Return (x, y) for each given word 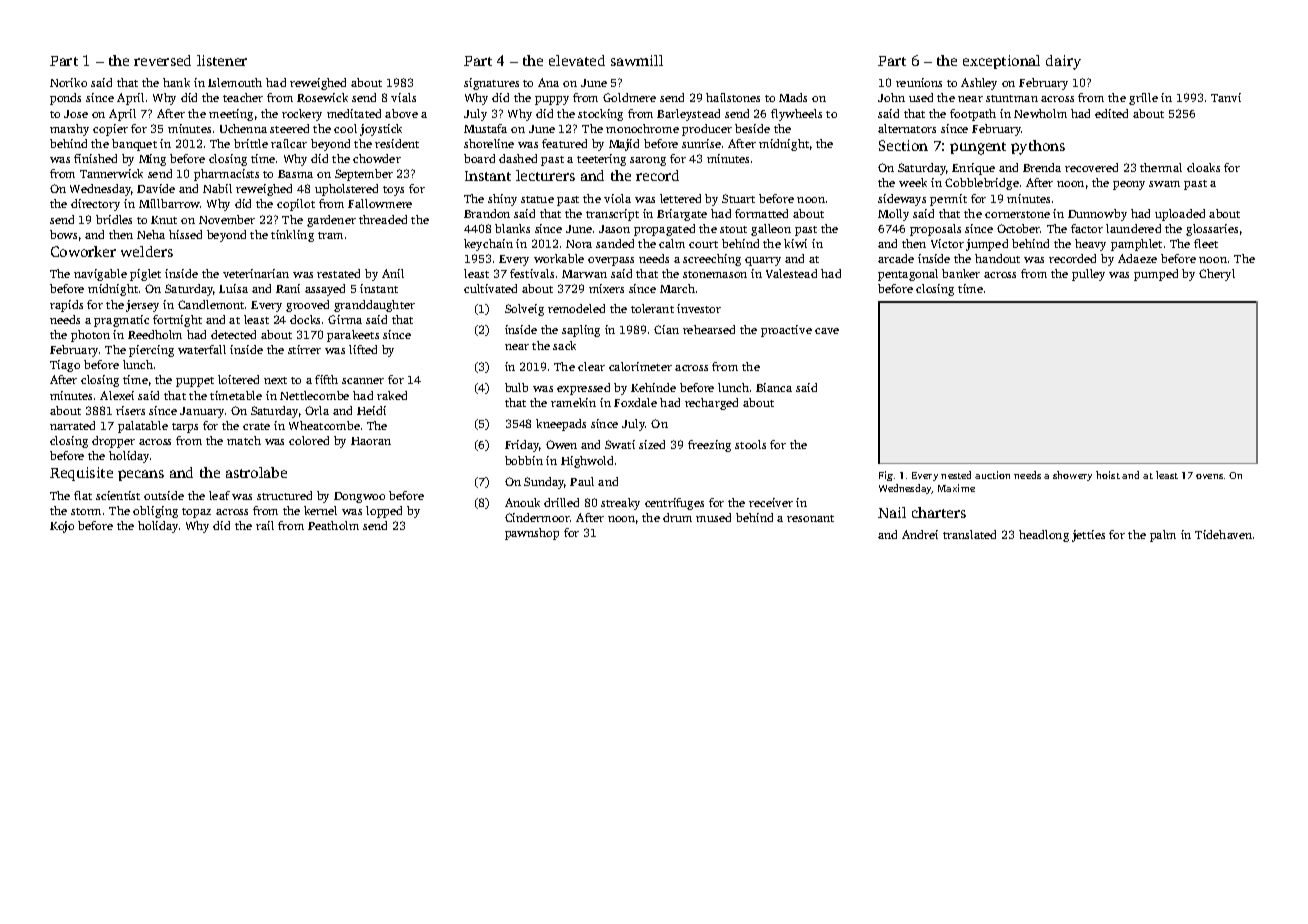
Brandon (487, 213)
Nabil (217, 188)
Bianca (774, 387)
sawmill (637, 60)
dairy (1063, 62)
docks (305, 319)
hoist (1108, 475)
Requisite (81, 474)
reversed (162, 60)
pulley (1088, 275)
